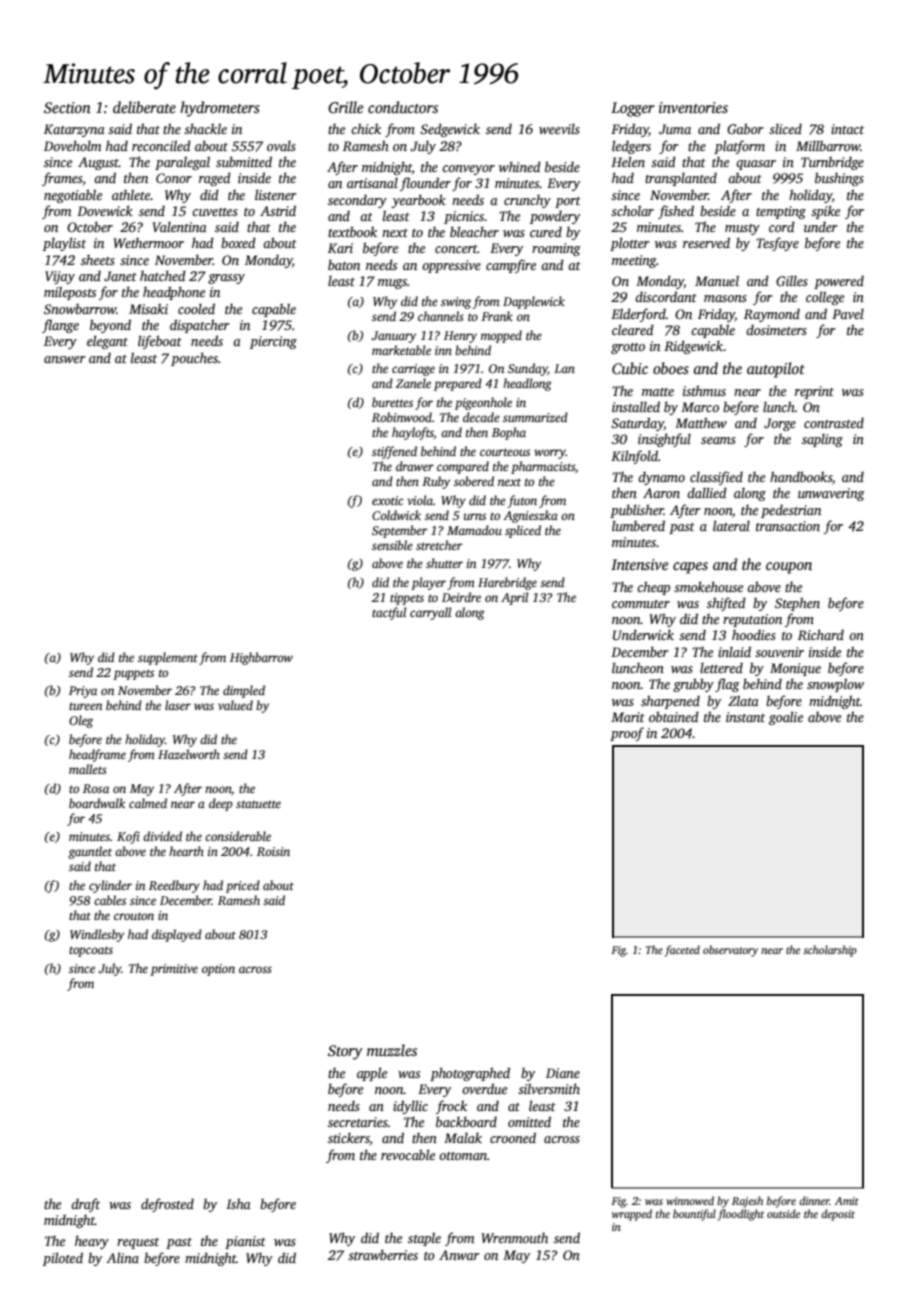  I want to click on inventories, so click(693, 107).
